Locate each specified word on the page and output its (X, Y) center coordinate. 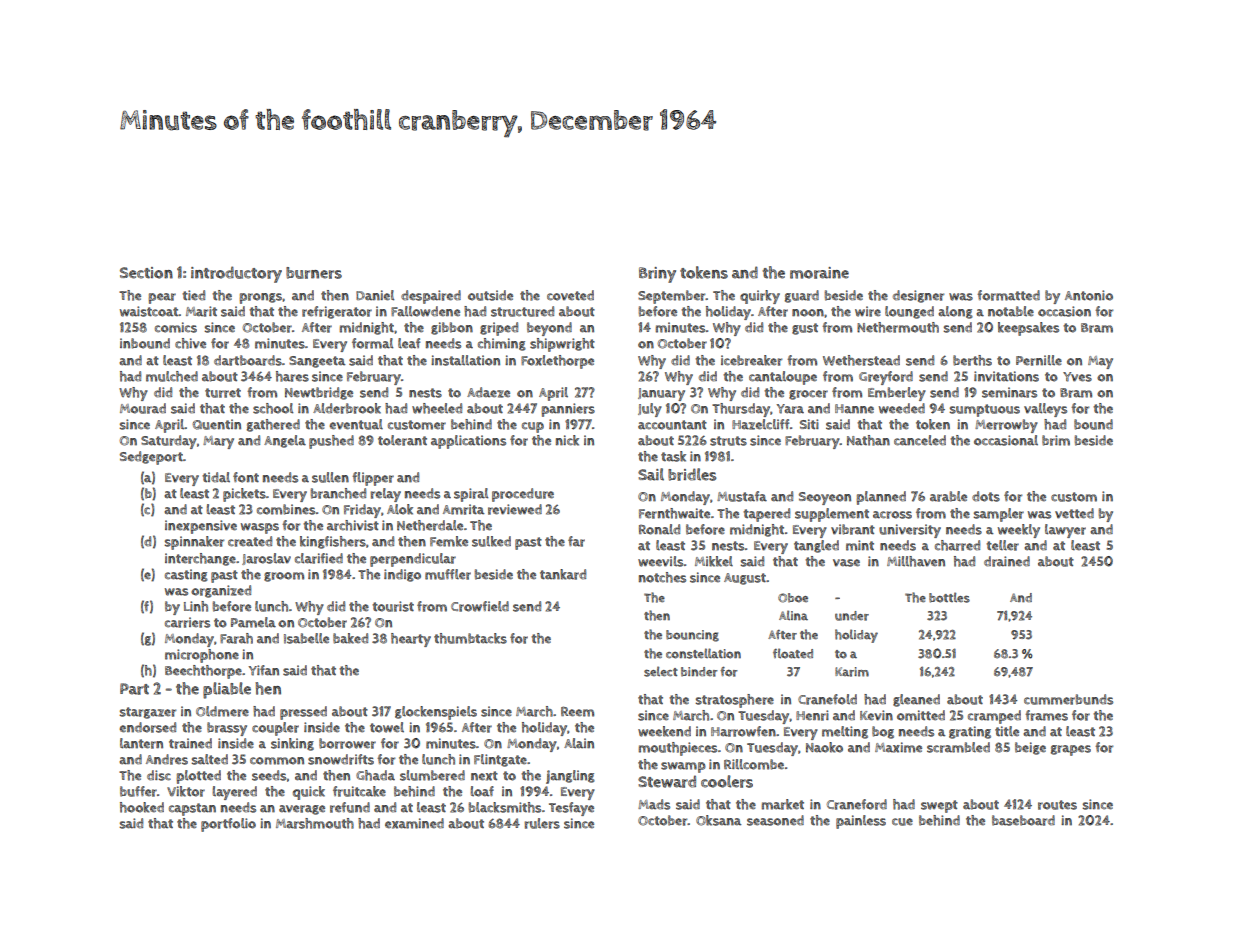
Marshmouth (315, 823)
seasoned (775, 820)
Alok (400, 509)
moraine (819, 273)
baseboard (1023, 820)
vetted (1074, 513)
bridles (692, 474)
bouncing (692, 636)
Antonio (1089, 295)
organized (221, 591)
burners (314, 273)
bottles (949, 597)
